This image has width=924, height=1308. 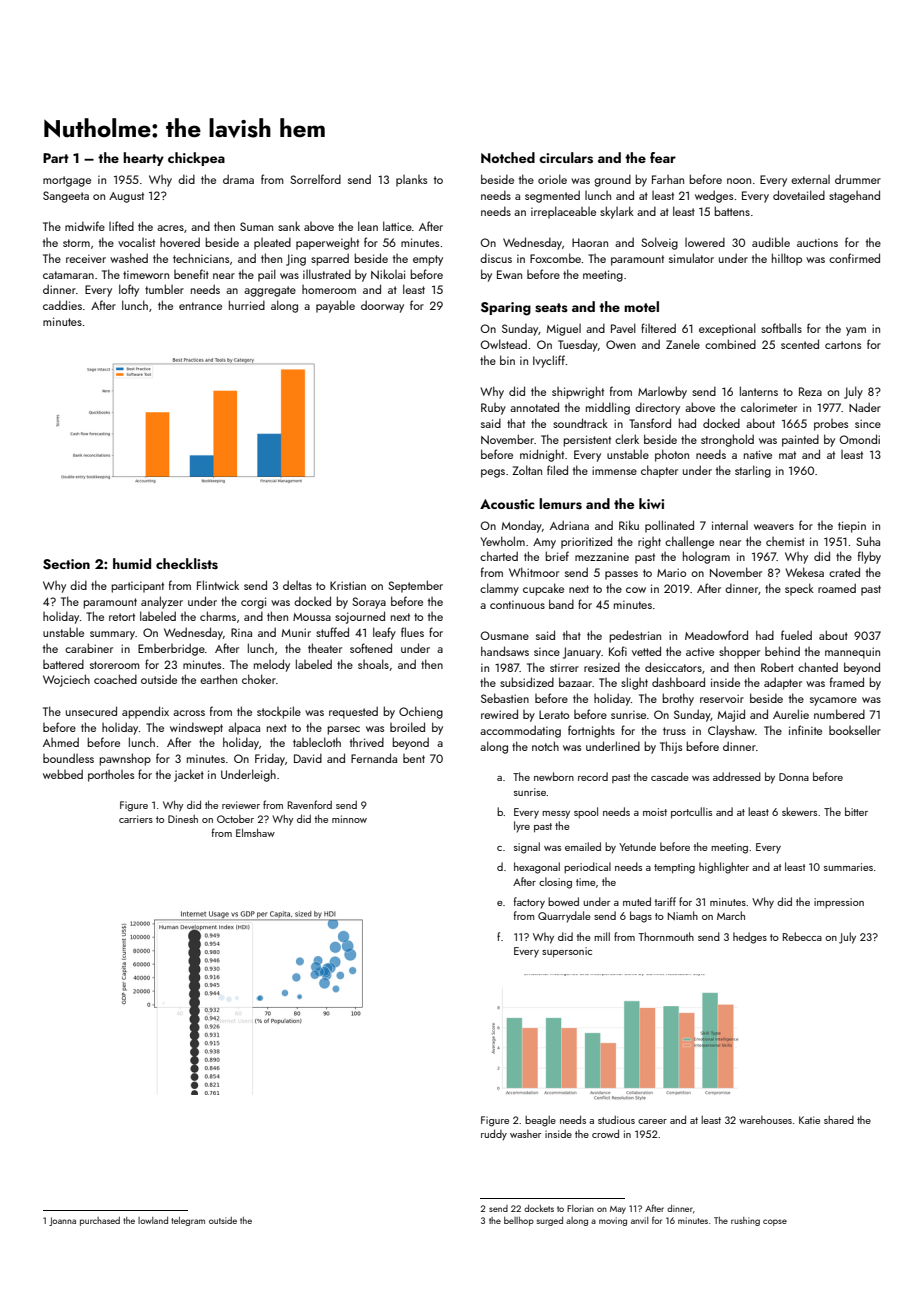 I want to click on adapter, so click(x=783, y=683).
